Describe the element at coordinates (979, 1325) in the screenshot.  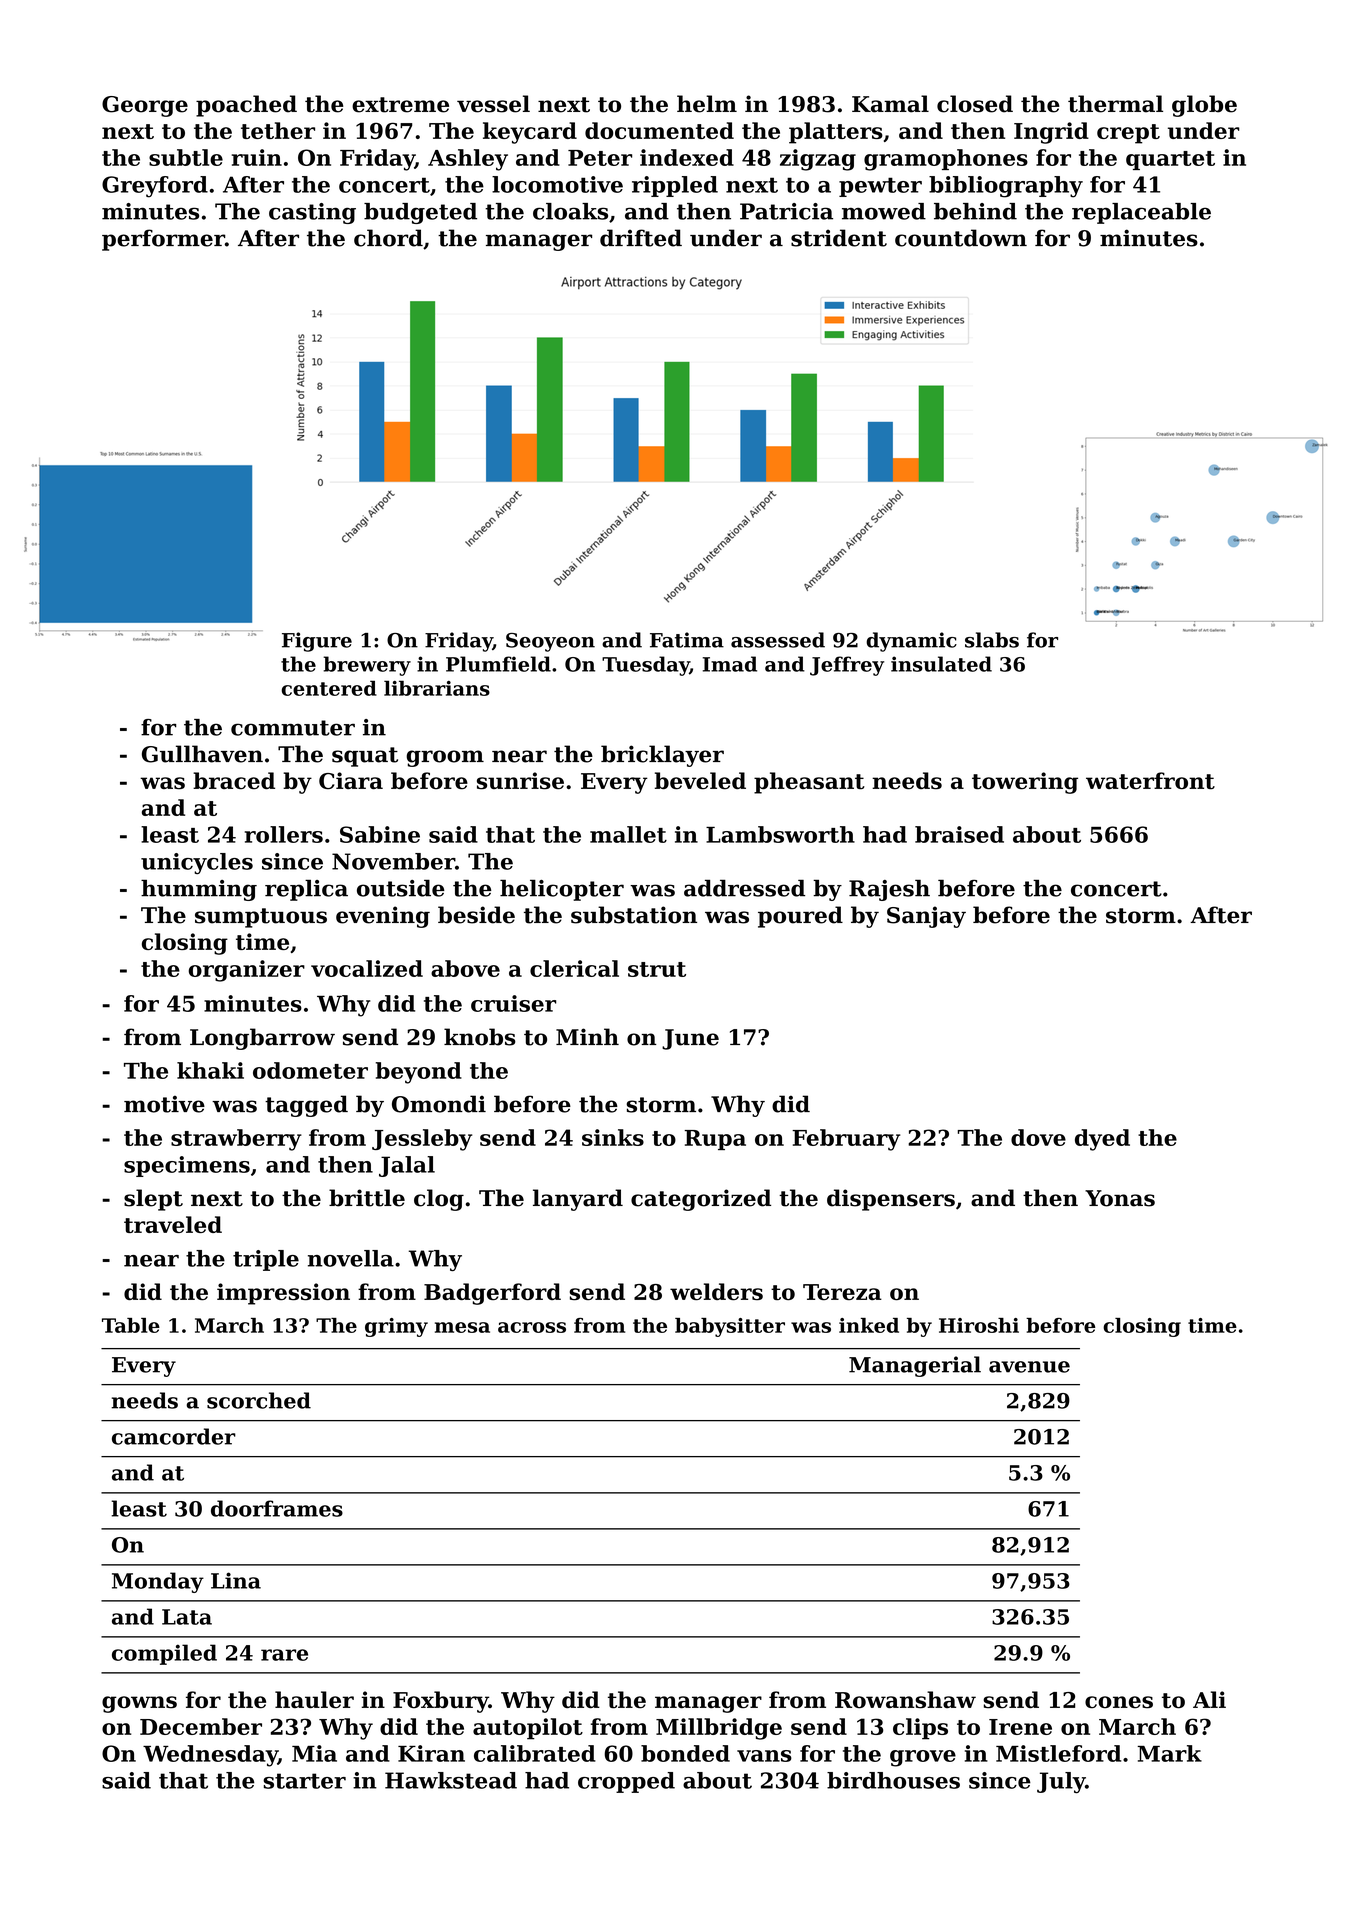
I see `Hiroshi` at that location.
